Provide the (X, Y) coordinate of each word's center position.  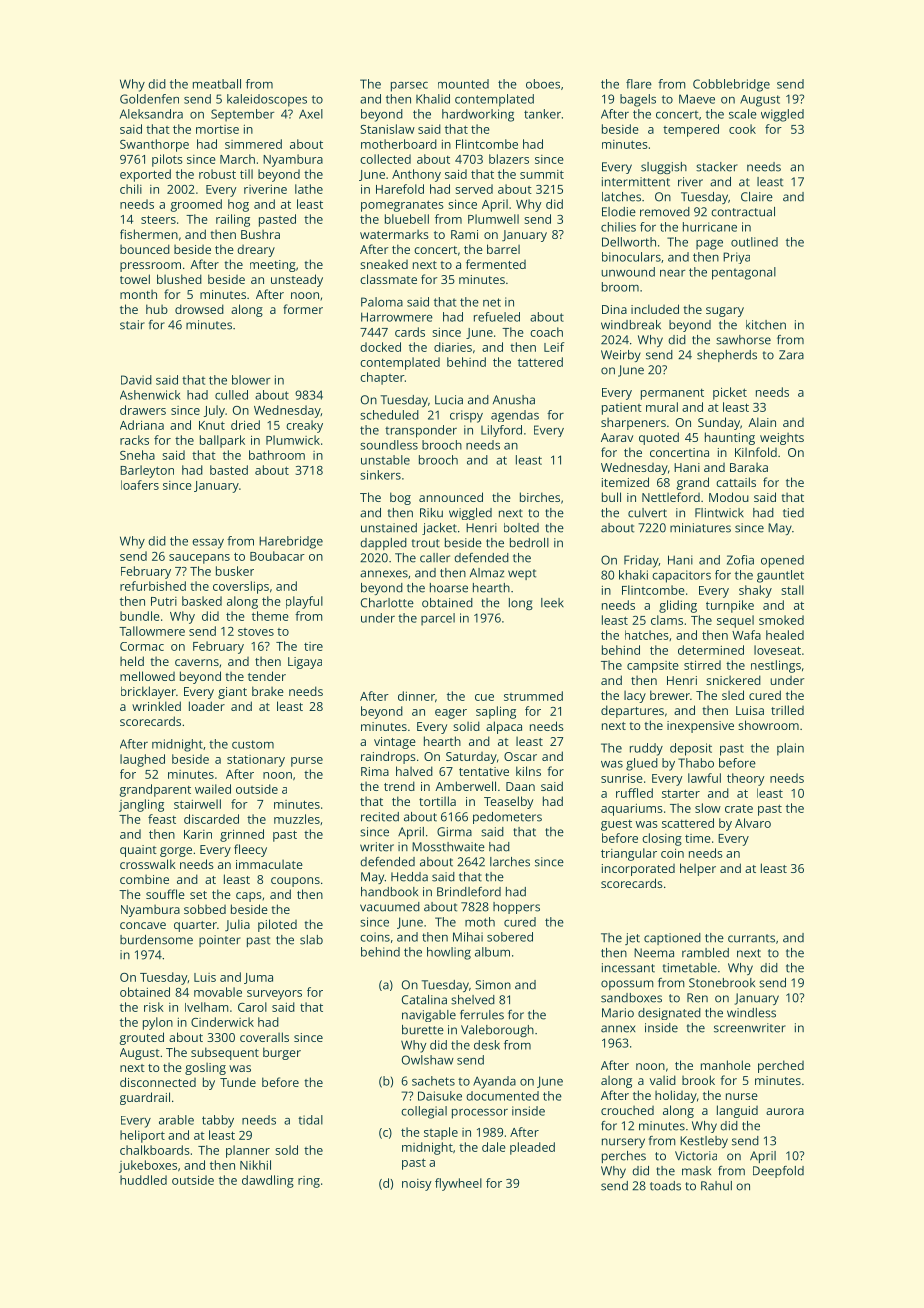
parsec (409, 87)
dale (494, 1147)
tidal (310, 1120)
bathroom (277, 455)
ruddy (646, 749)
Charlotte (387, 603)
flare (639, 84)
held (132, 661)
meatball (217, 84)
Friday (641, 561)
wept (522, 574)
